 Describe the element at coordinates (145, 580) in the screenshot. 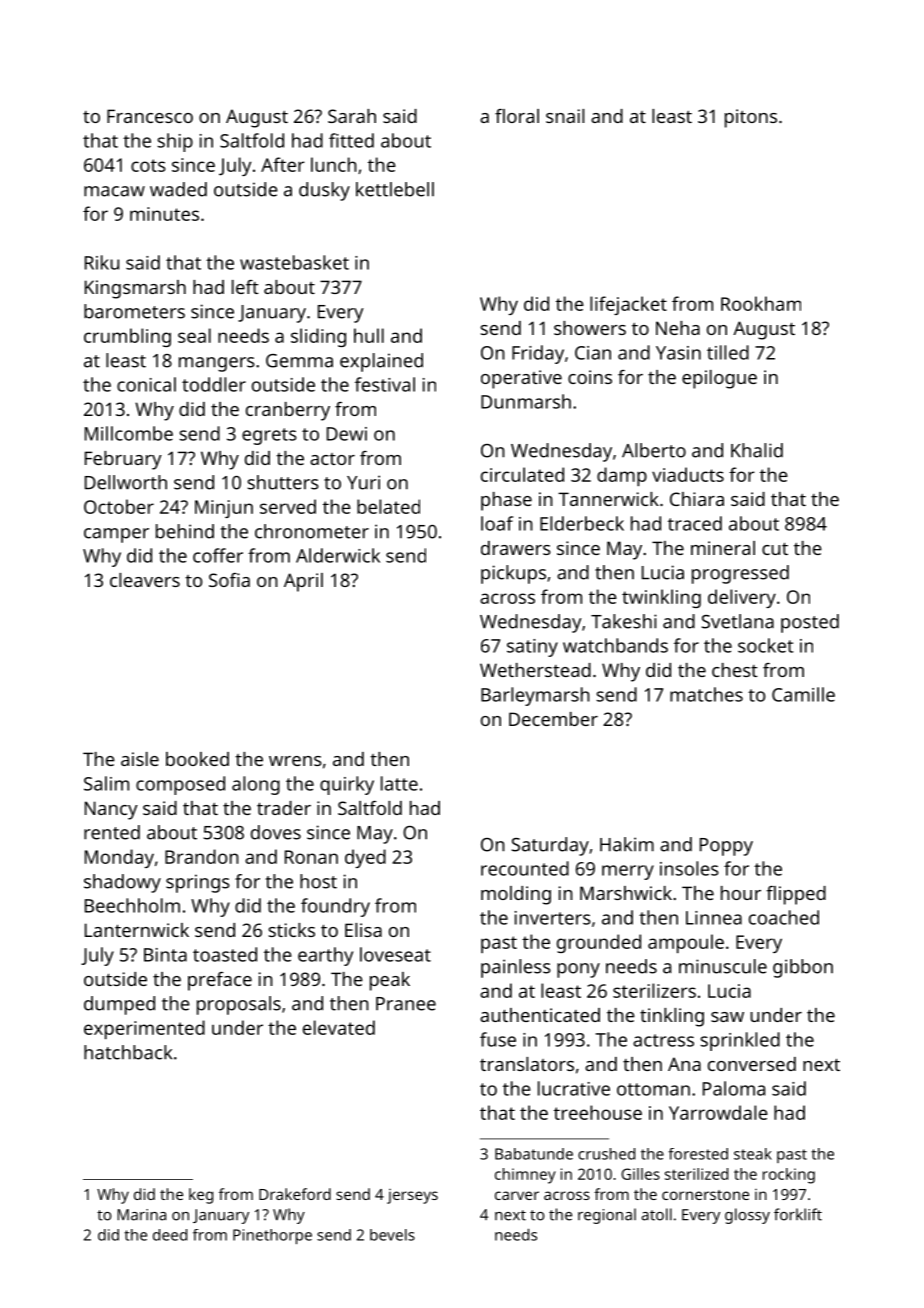

I see `cleavers` at that location.
